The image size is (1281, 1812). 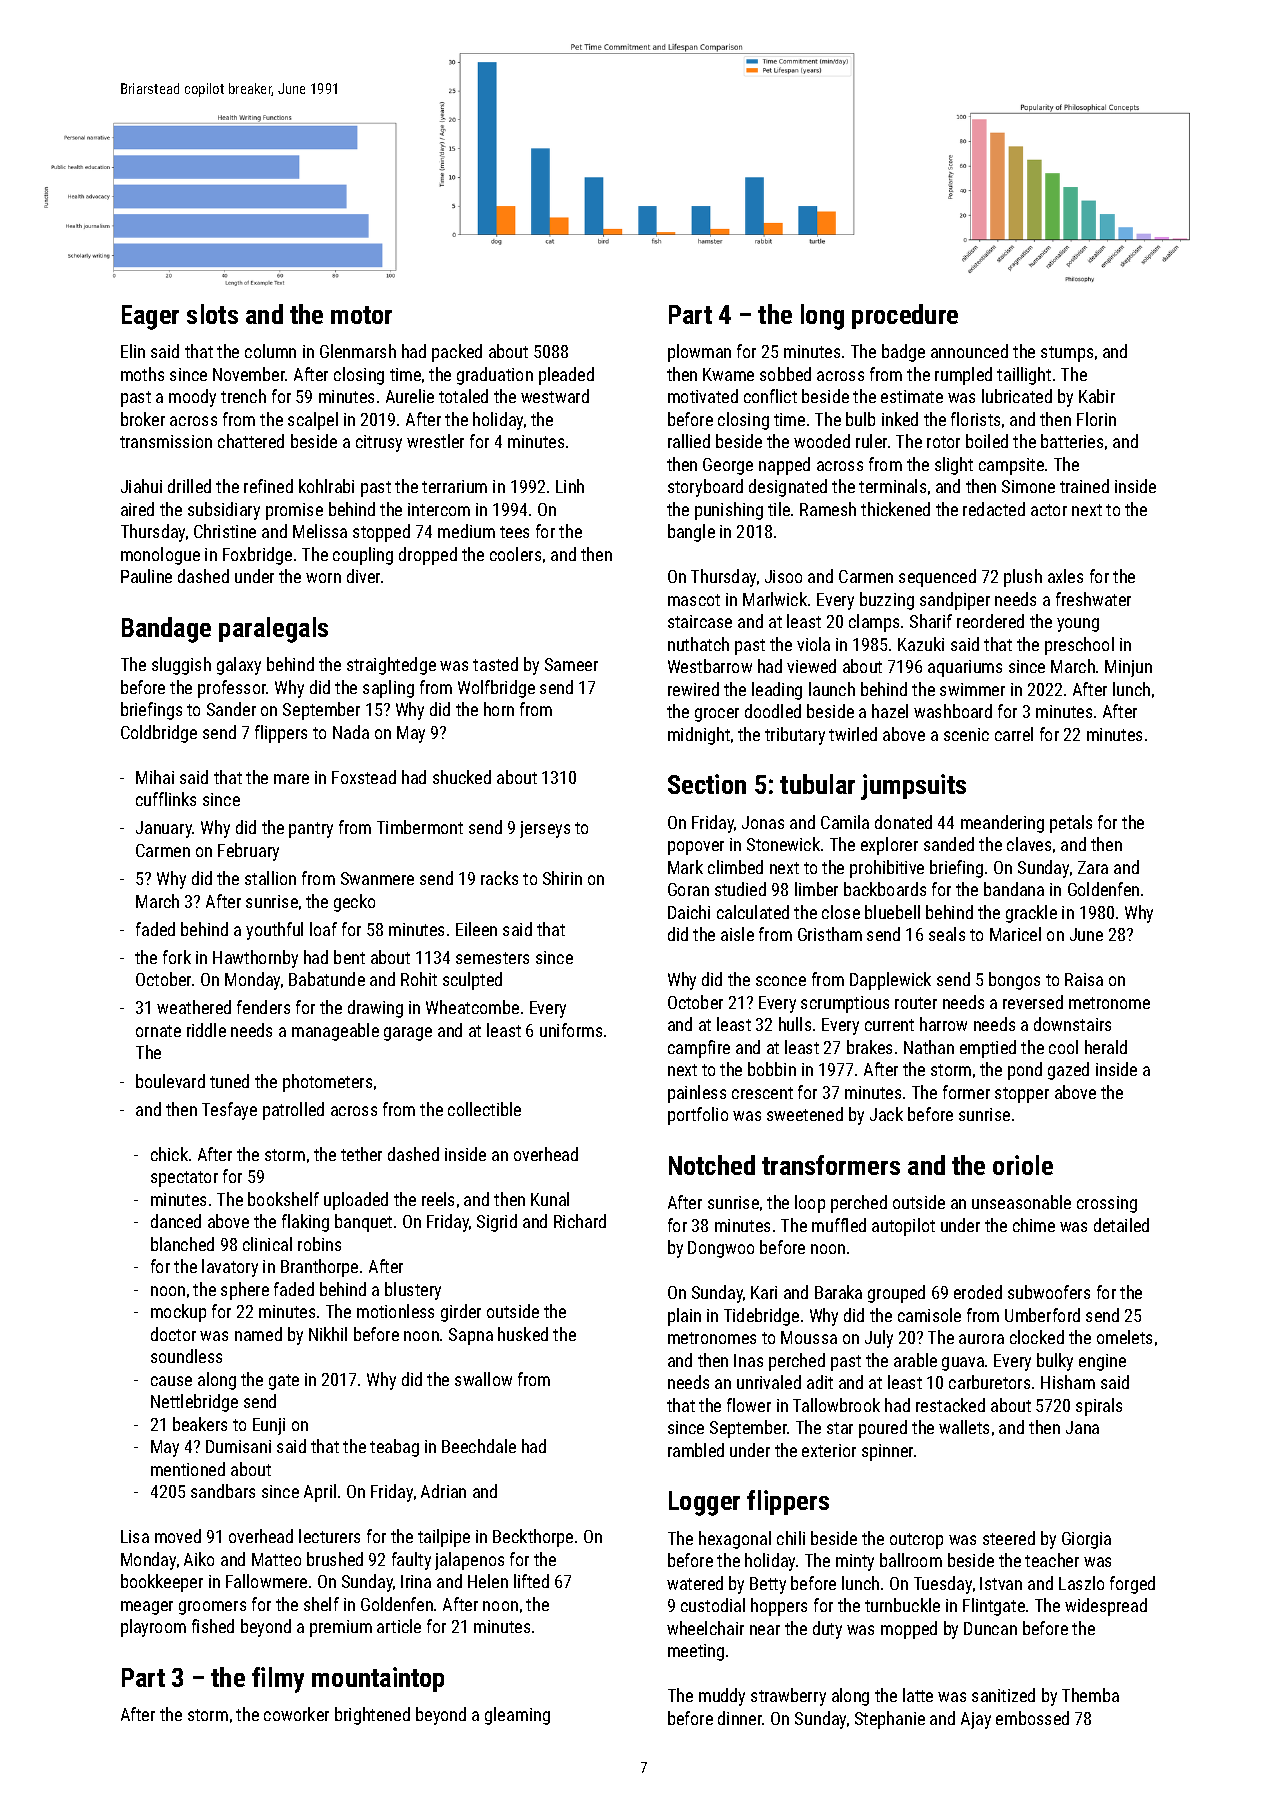 I want to click on Sameer, so click(x=571, y=664).
